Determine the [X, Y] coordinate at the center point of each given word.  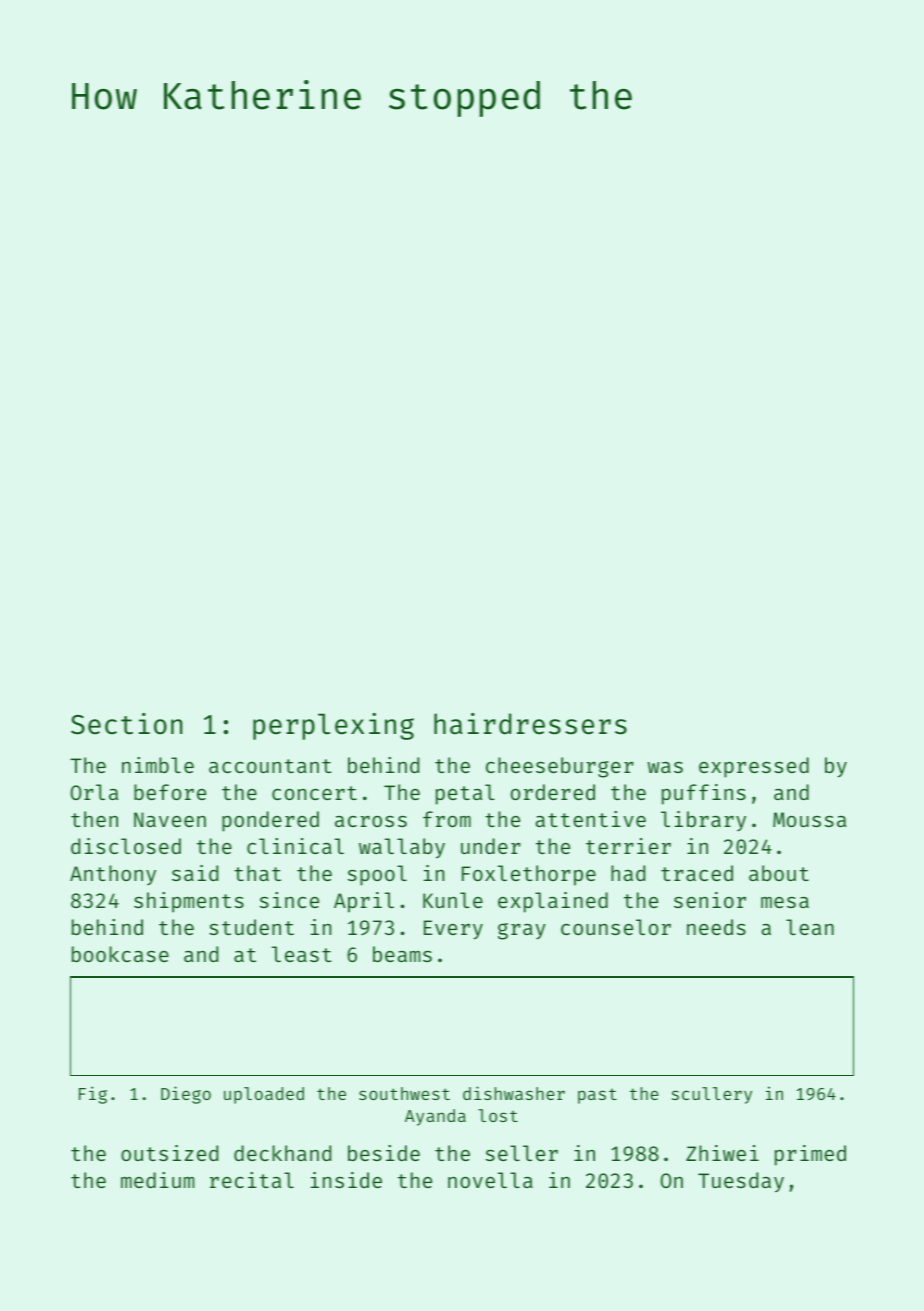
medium [157, 1180]
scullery [712, 1095]
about [779, 873]
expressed [754, 767]
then [94, 819]
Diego [186, 1095]
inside [346, 1180]
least [302, 954]
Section [126, 724]
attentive [590, 819]
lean [810, 927]
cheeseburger [560, 767]
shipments [189, 902]
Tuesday [741, 1182]
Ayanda [435, 1117]
